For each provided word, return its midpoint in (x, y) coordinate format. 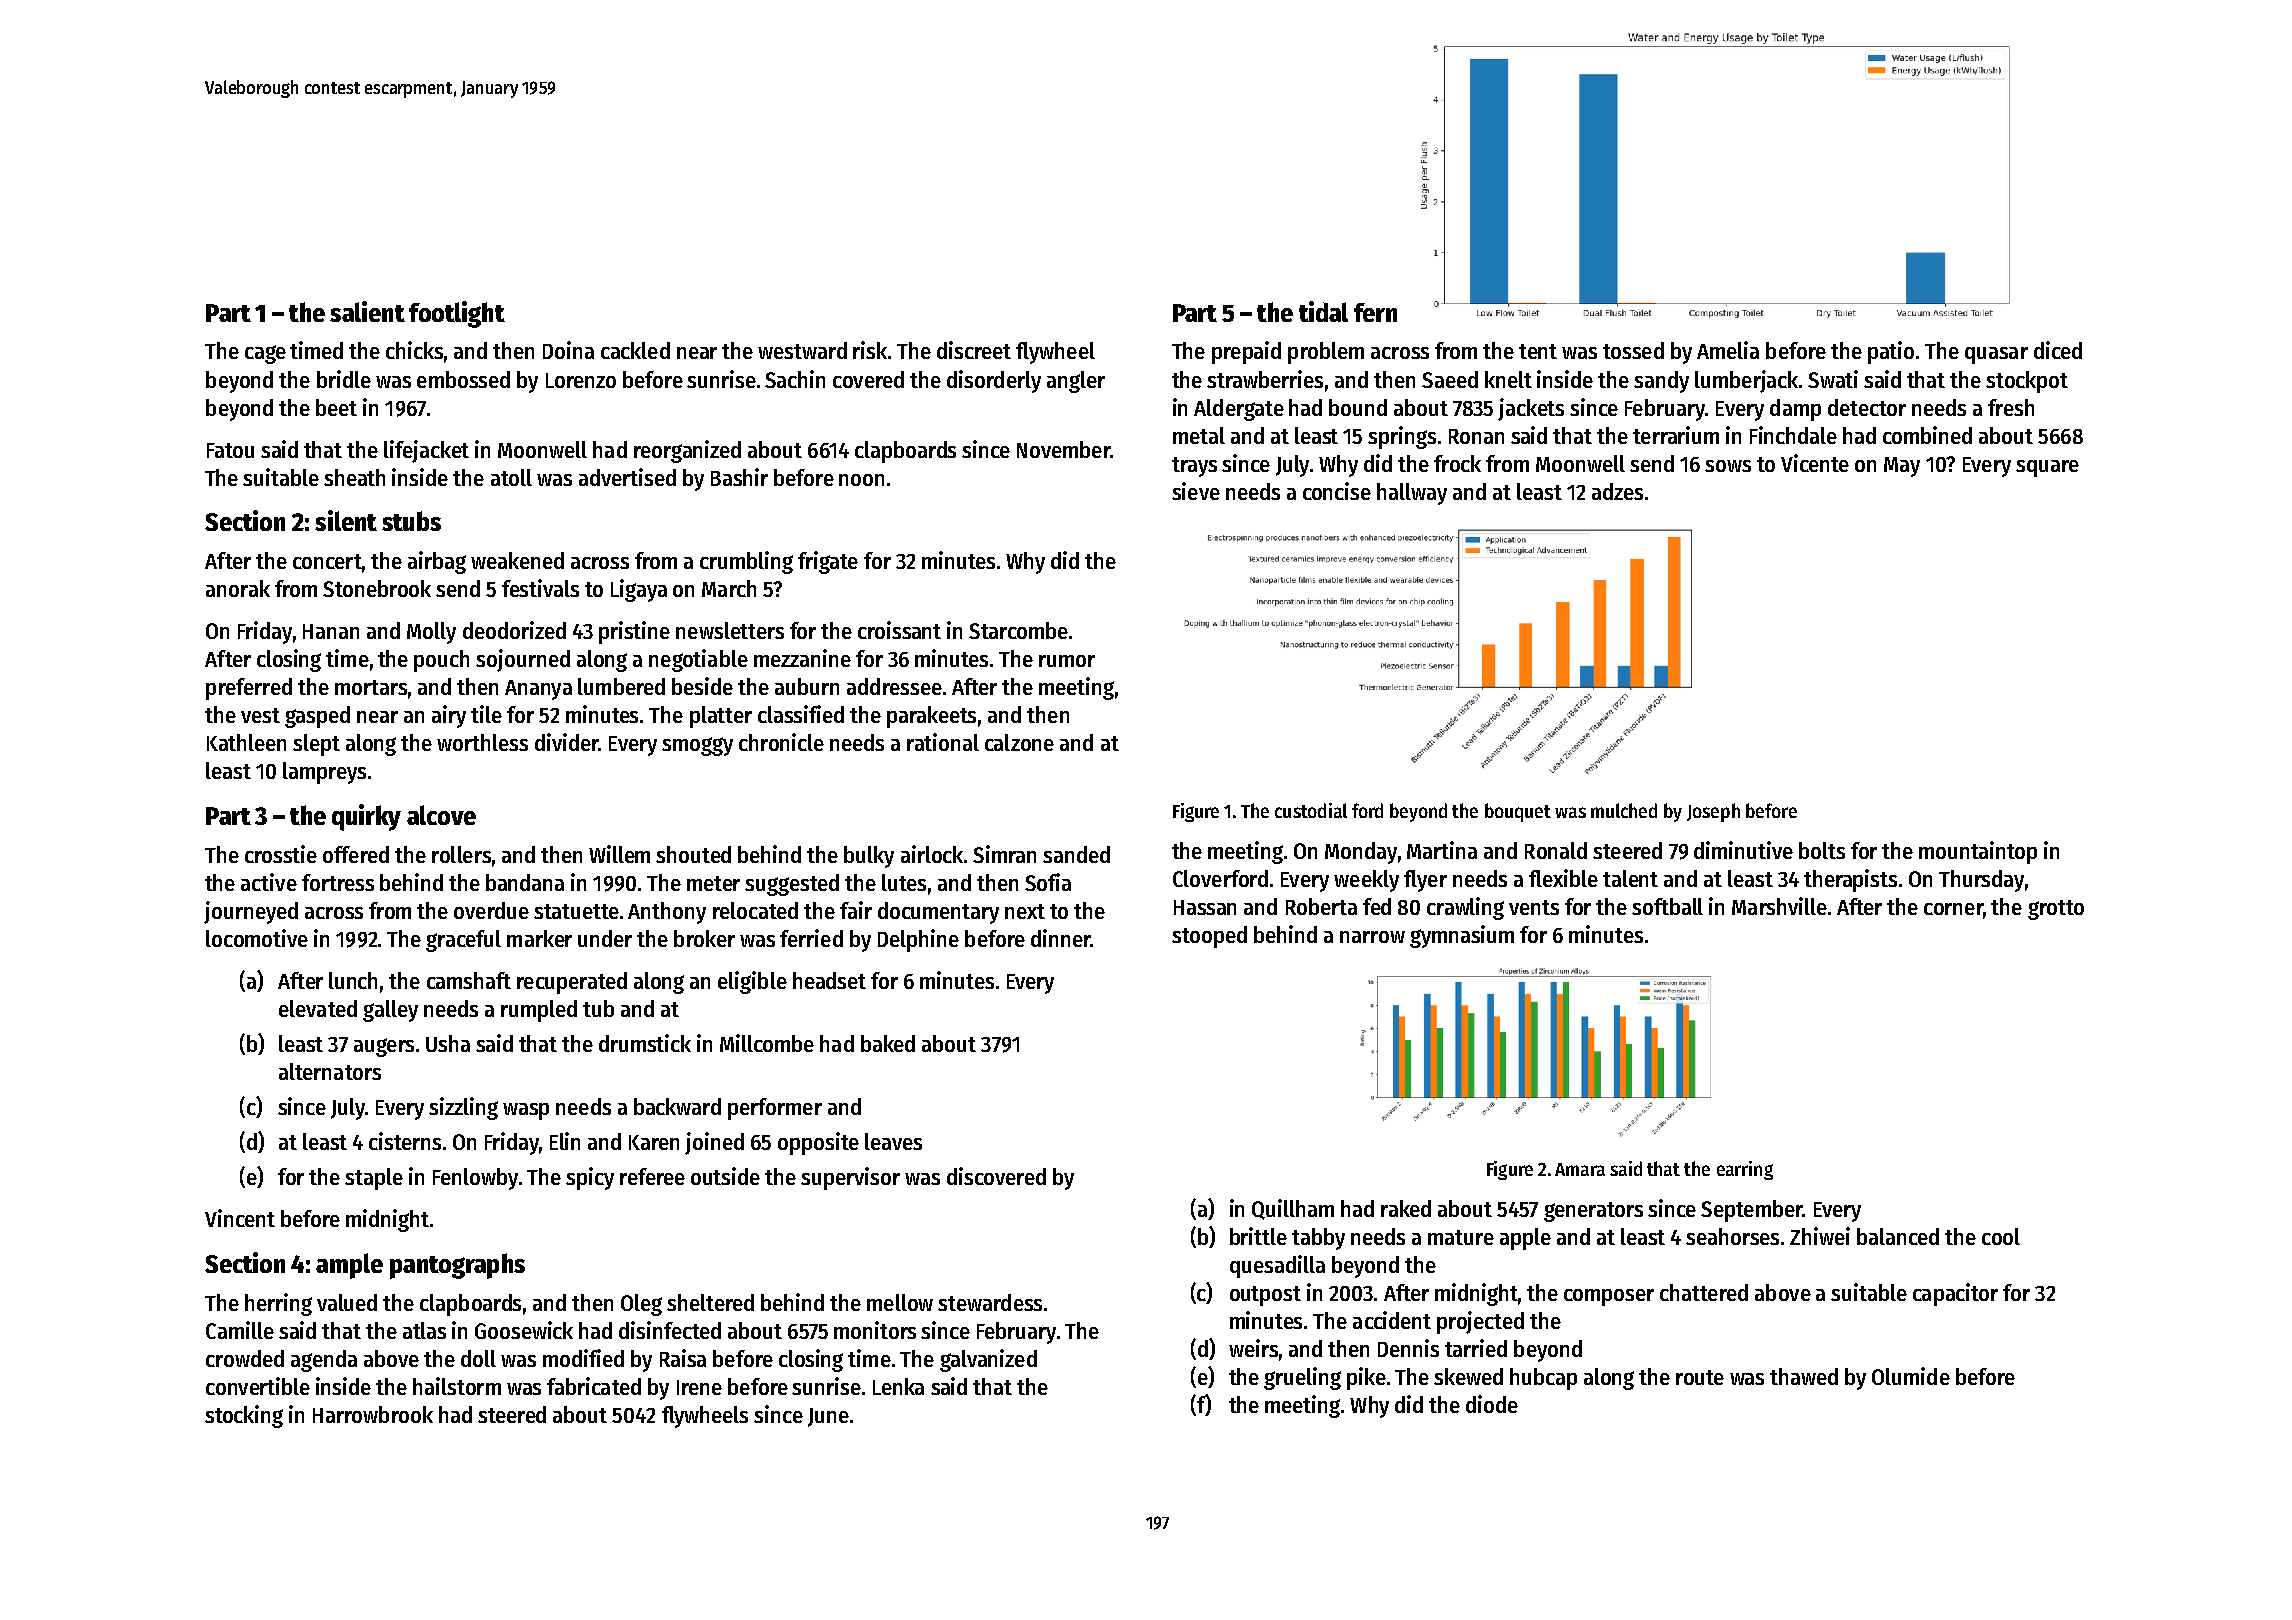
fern (1375, 312)
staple (374, 1179)
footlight (457, 314)
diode (1492, 1404)
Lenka (898, 1386)
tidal (1323, 311)
